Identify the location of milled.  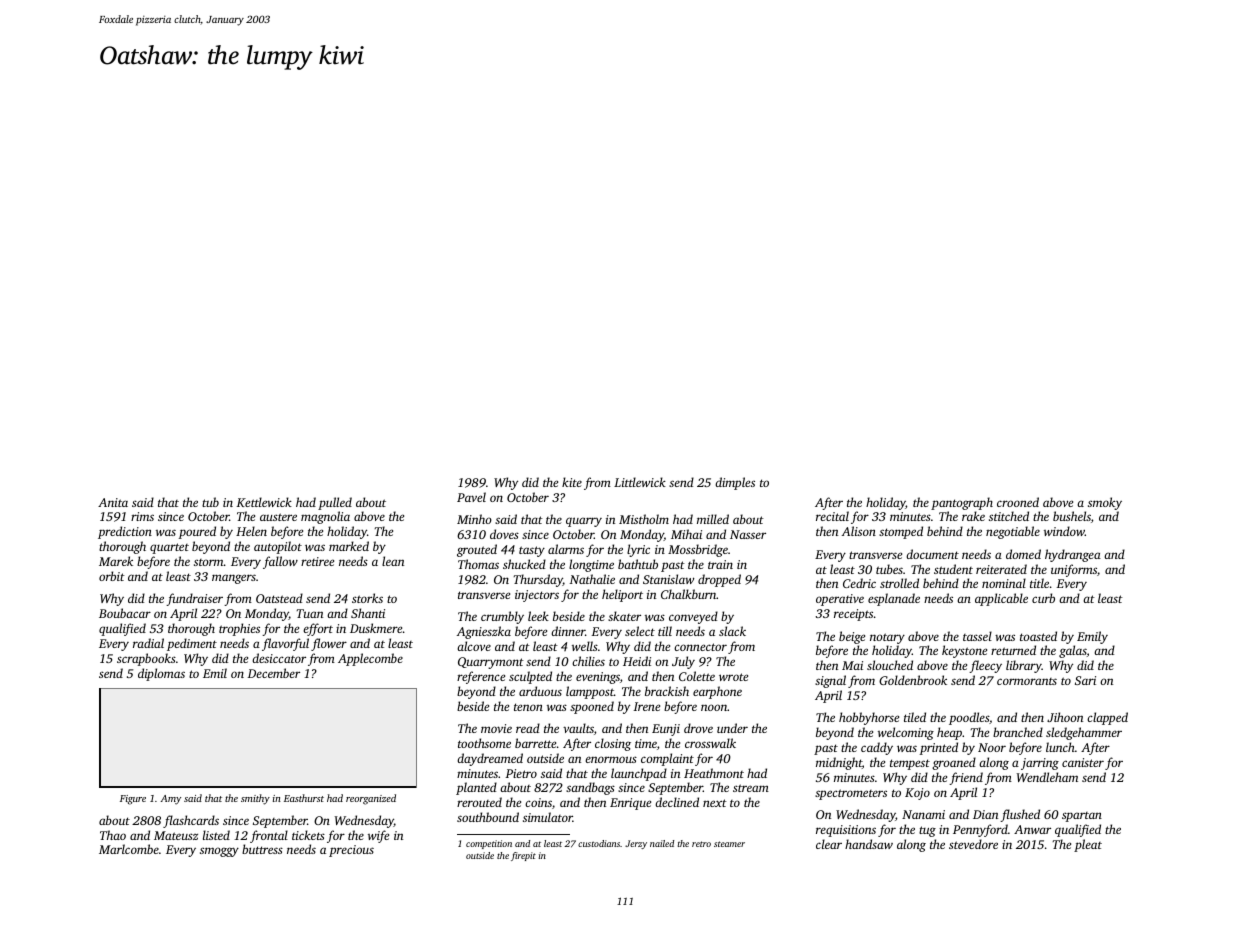
(713, 519).
